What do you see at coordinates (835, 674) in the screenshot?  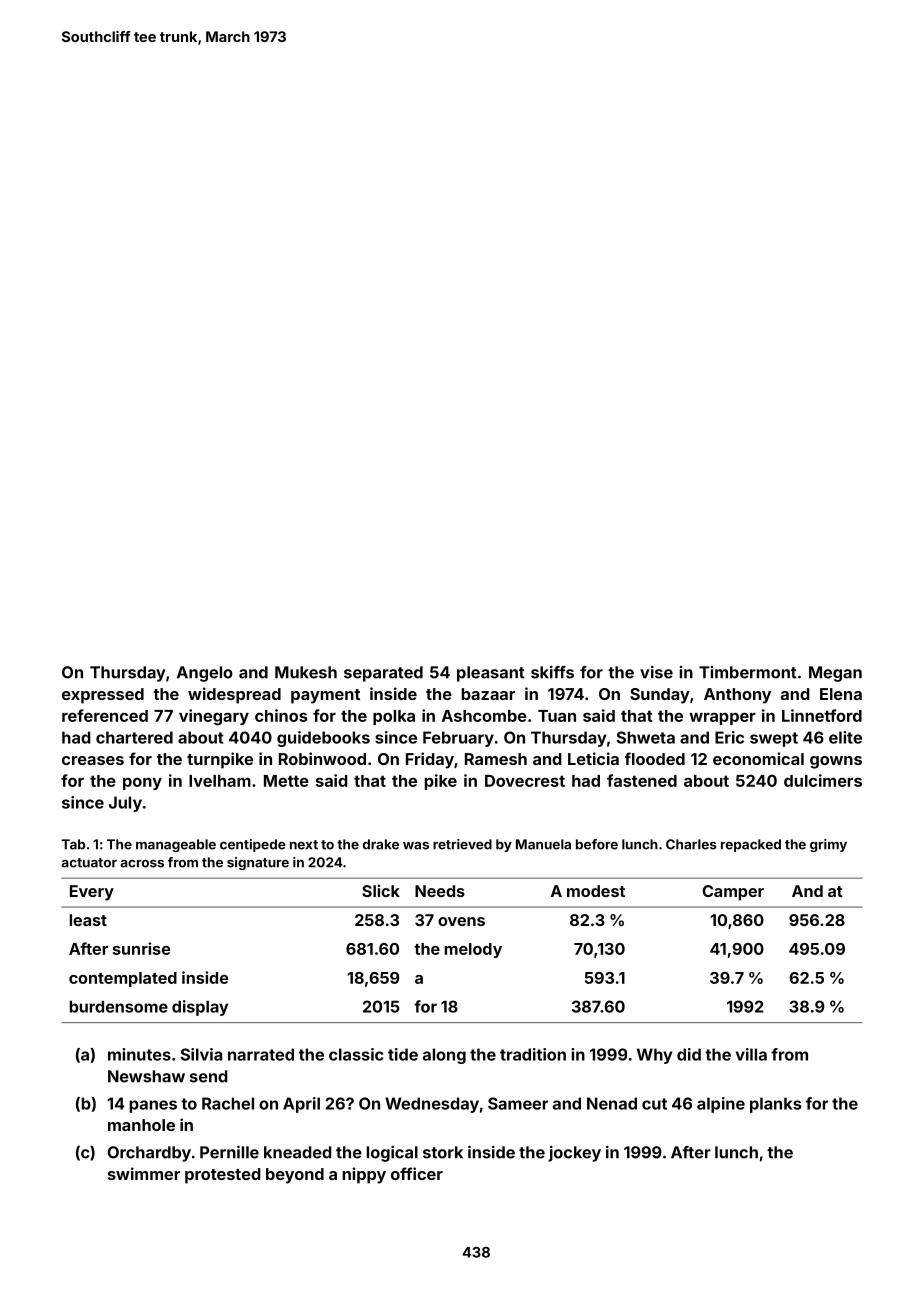 I see `Megan` at bounding box center [835, 674].
